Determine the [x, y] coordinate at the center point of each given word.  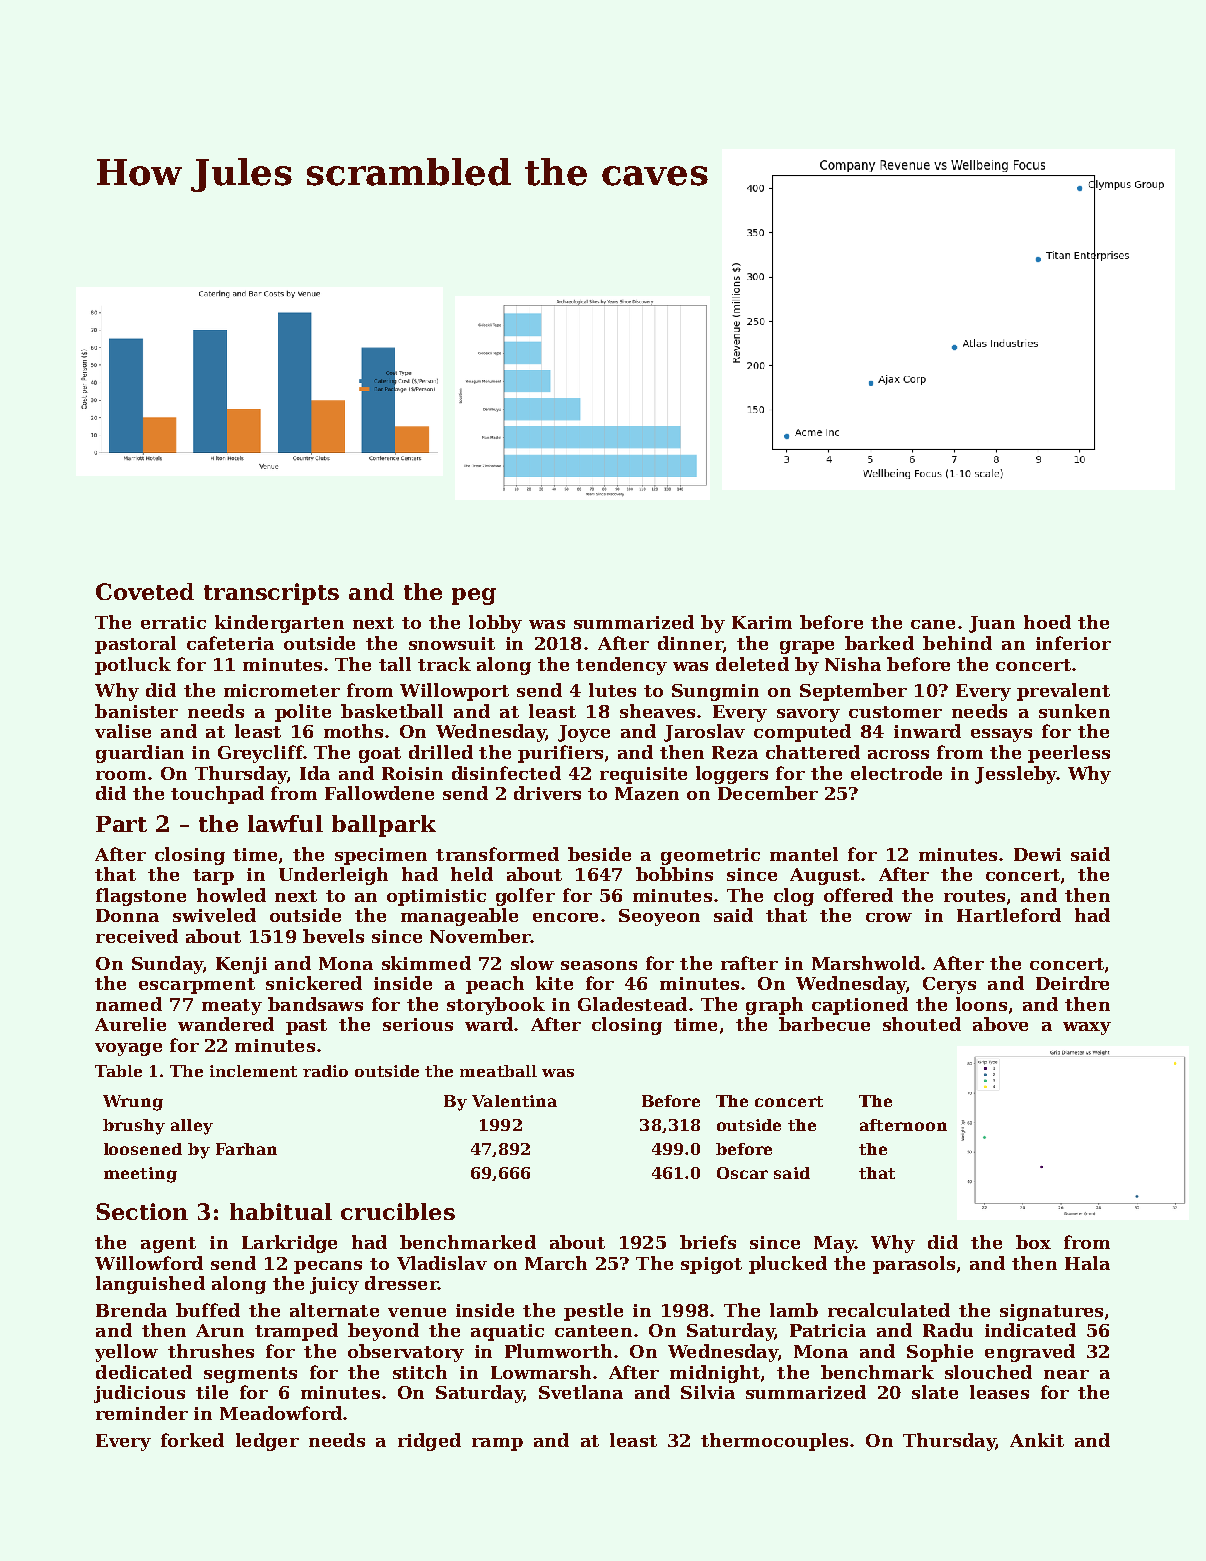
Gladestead [632, 1004]
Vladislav [442, 1263]
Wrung [133, 1103]
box [1033, 1242]
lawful [285, 823]
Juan [992, 624]
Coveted [145, 591]
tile [212, 1392]
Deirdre [1072, 983]
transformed [497, 854]
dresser [401, 1283]
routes [974, 896]
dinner [690, 643]
